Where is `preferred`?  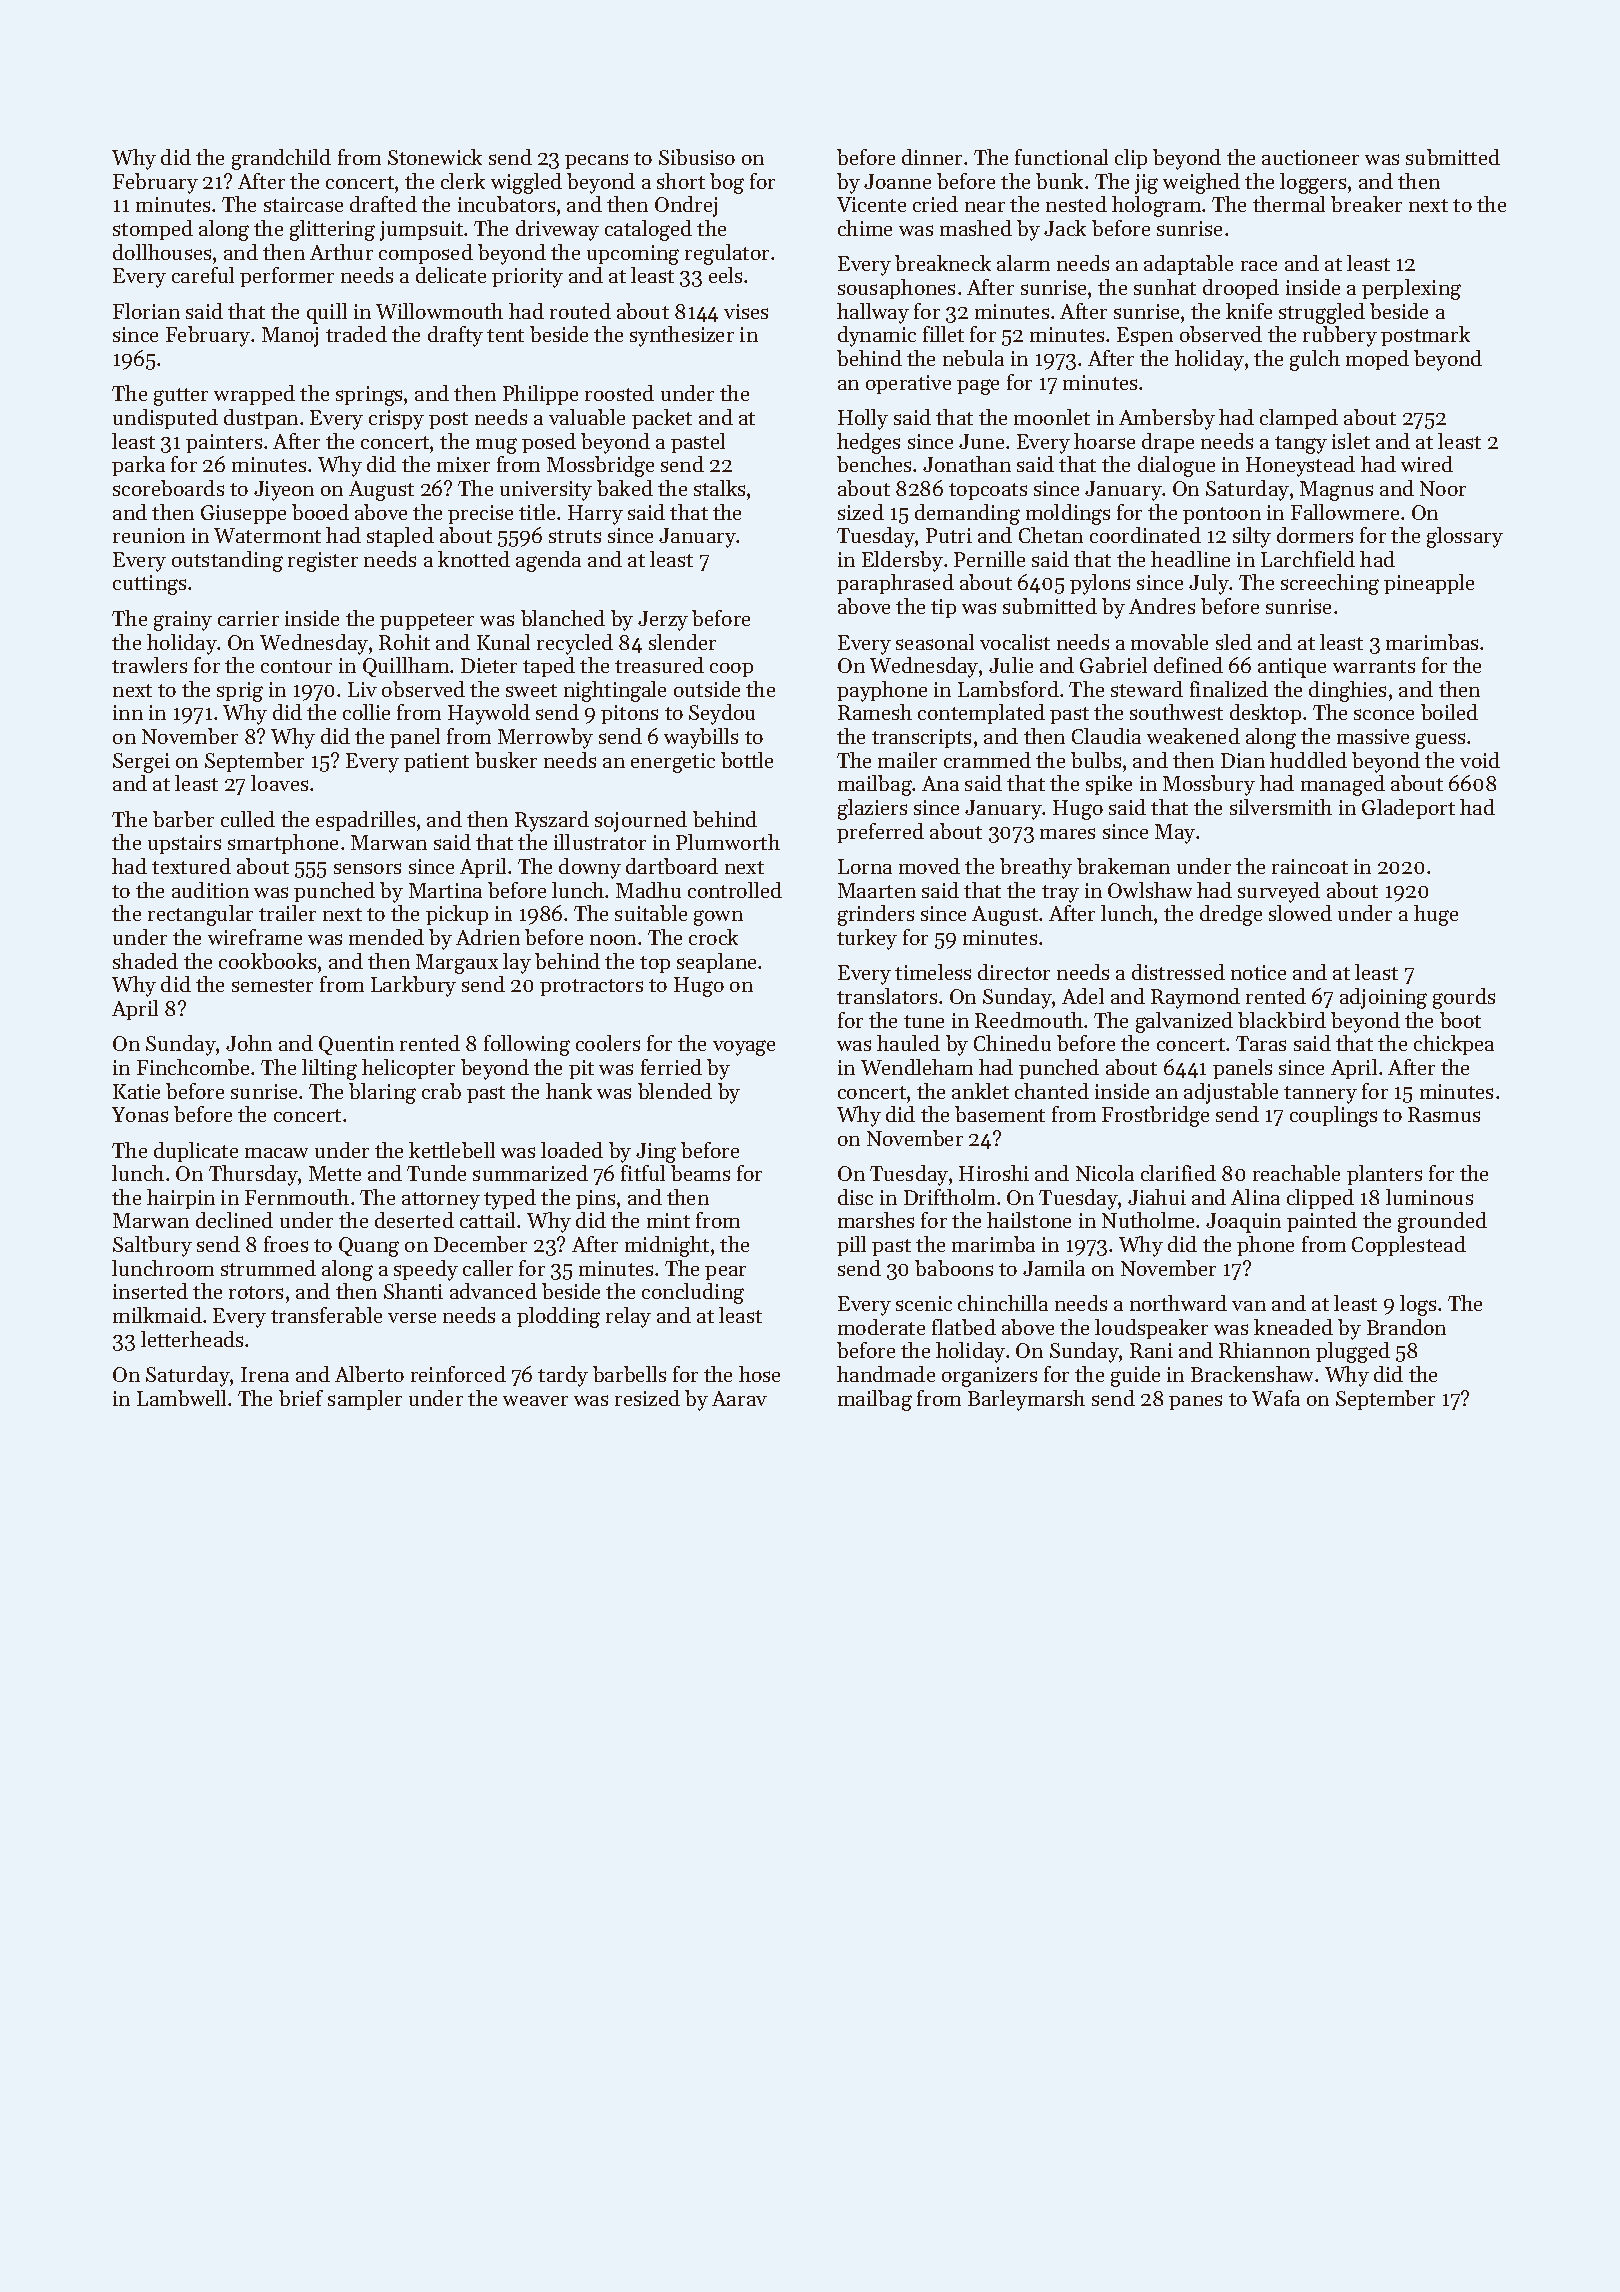 preferred is located at coordinates (880, 833).
